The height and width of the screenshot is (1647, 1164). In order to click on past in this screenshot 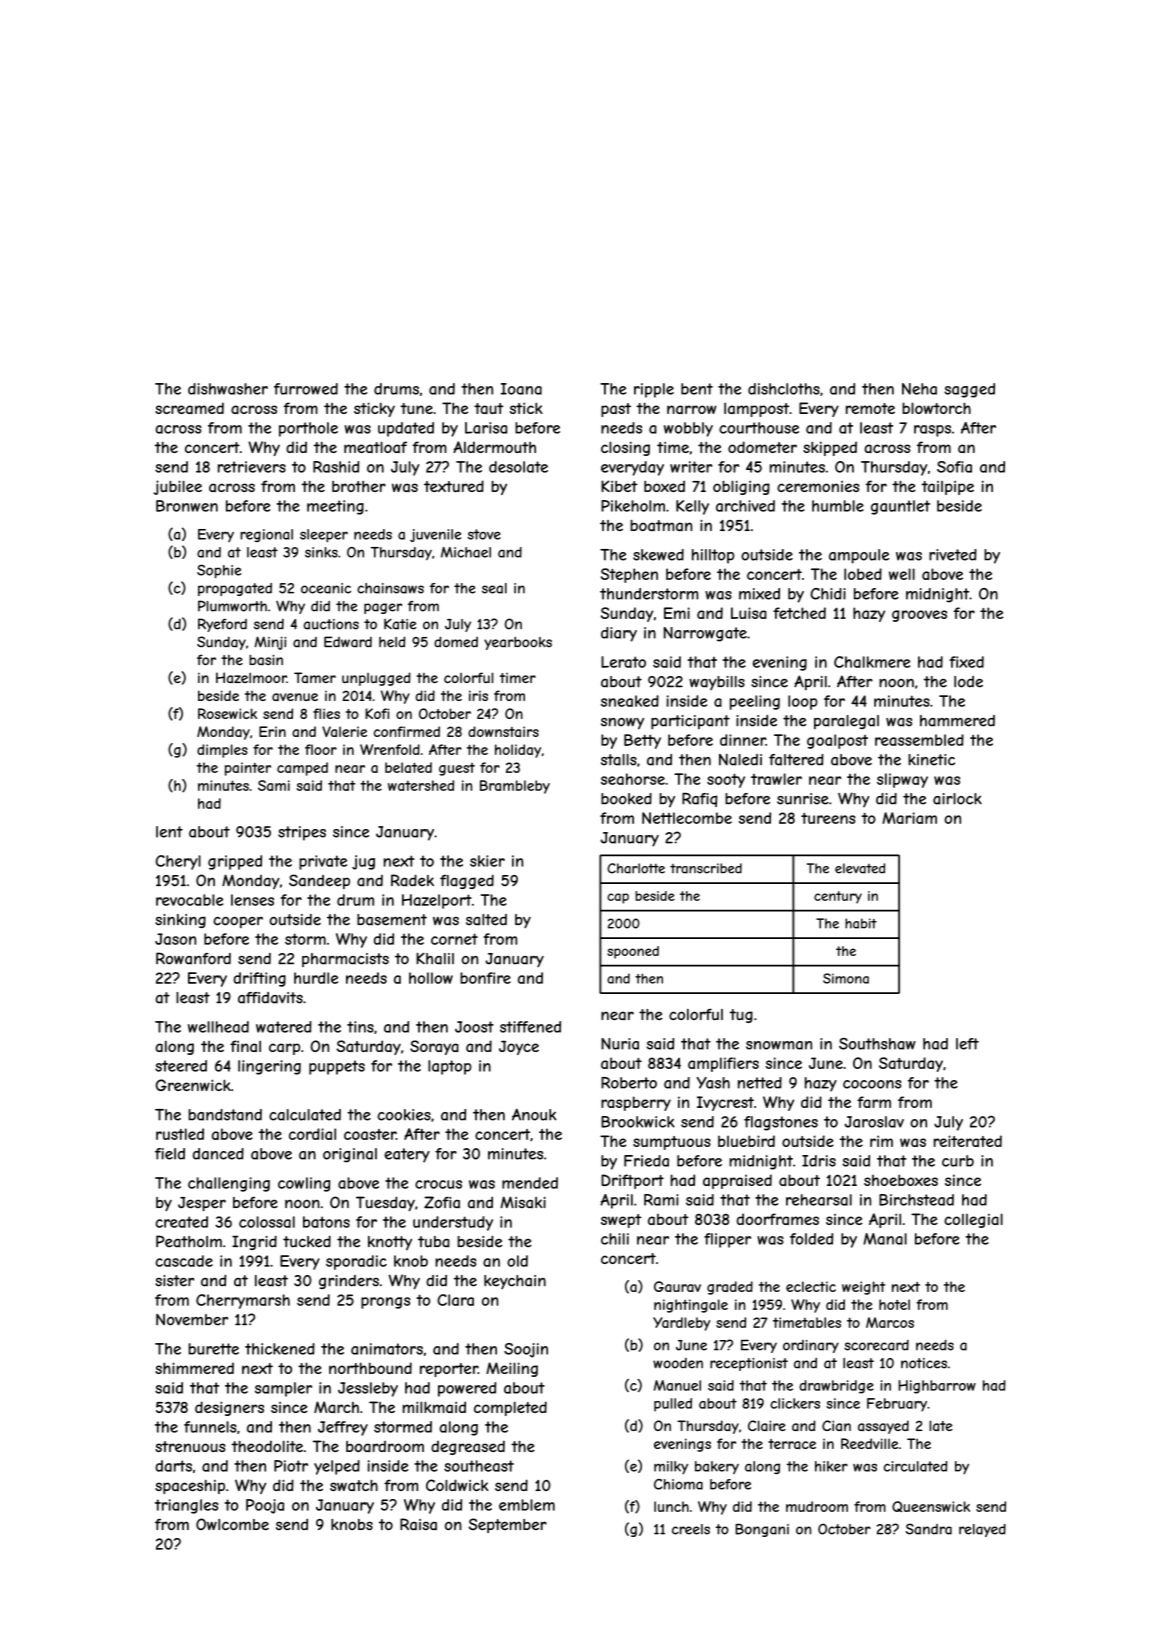, I will do `click(616, 410)`.
